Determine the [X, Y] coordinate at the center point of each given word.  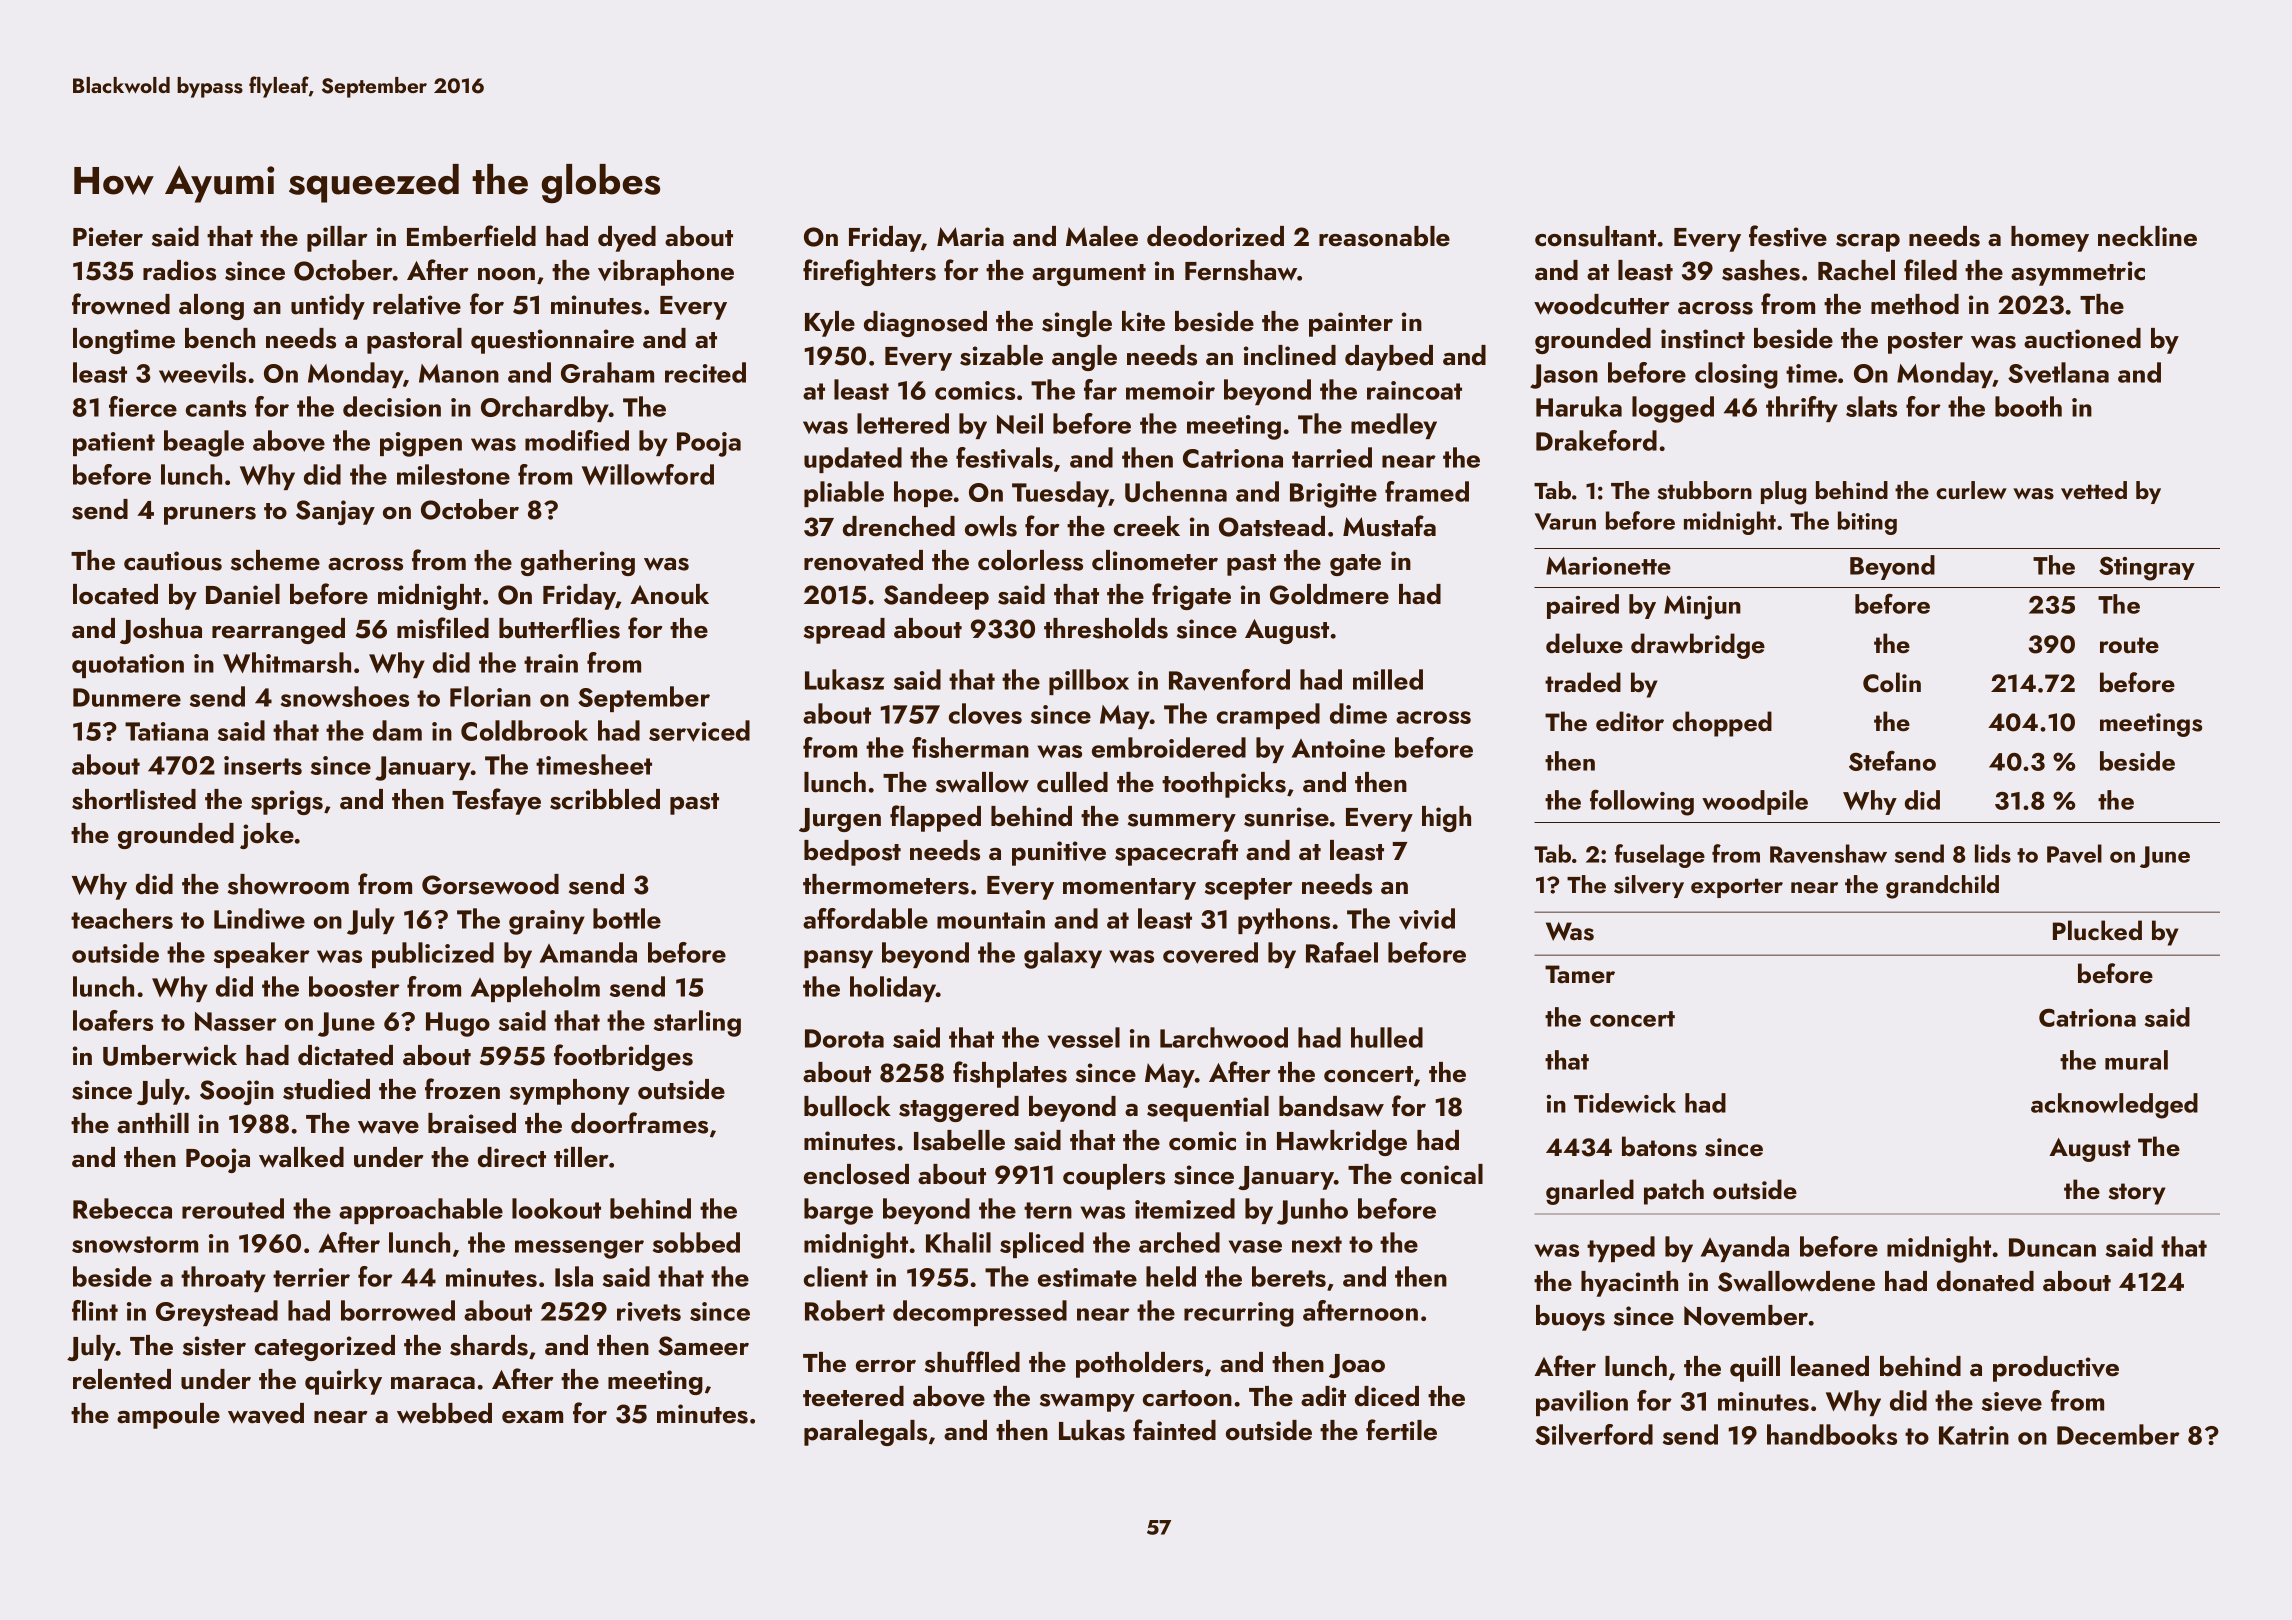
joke [267, 836]
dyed [627, 239]
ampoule [168, 1416]
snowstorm [135, 1244]
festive [1788, 236]
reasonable [1384, 236]
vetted [2094, 490]
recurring [1239, 1314]
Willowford [648, 474]
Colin [1892, 682]
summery [1182, 823]
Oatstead [1272, 526]
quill [1755, 1369]
